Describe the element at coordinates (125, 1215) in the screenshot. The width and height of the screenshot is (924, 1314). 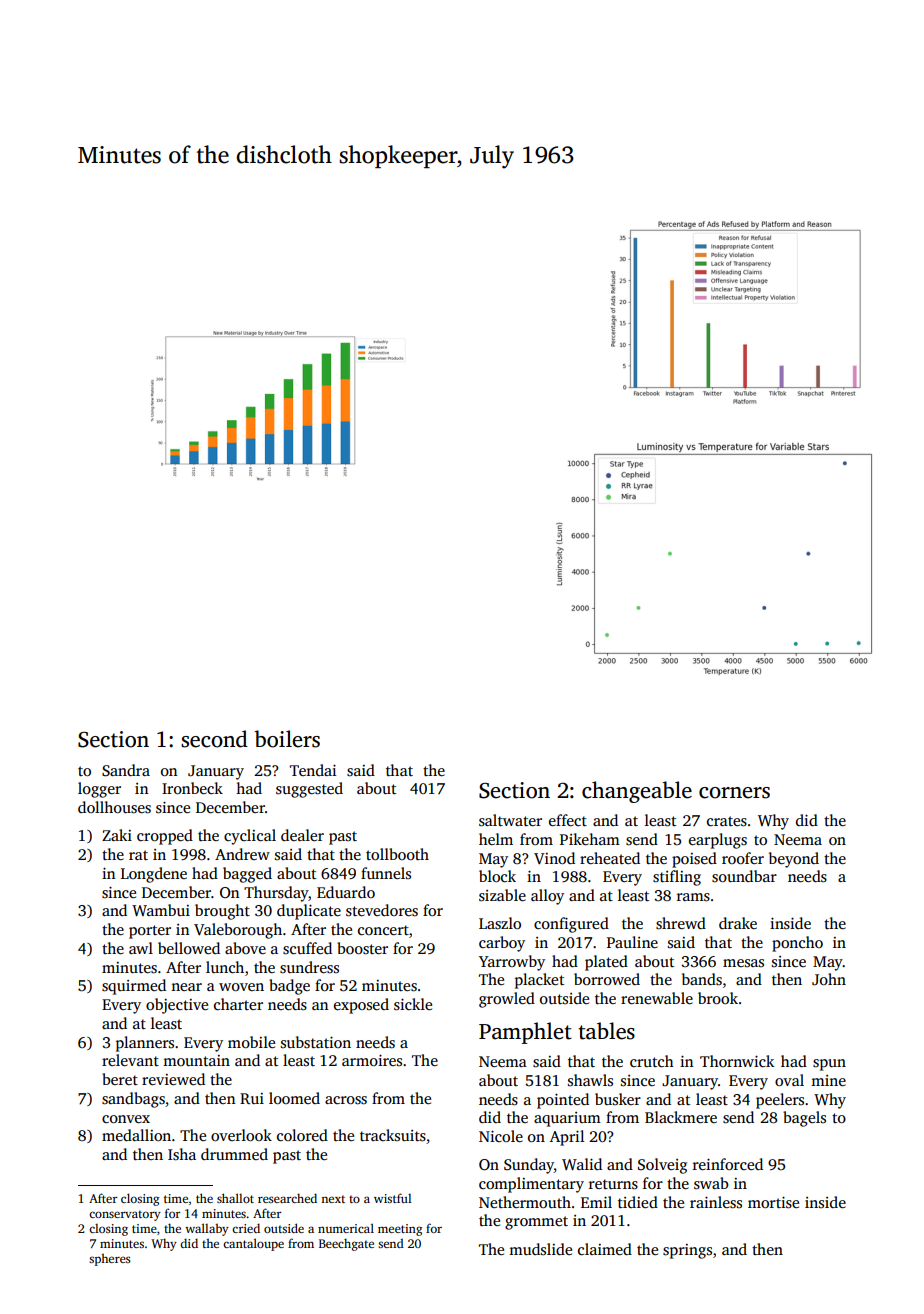
I see `conservatory` at that location.
